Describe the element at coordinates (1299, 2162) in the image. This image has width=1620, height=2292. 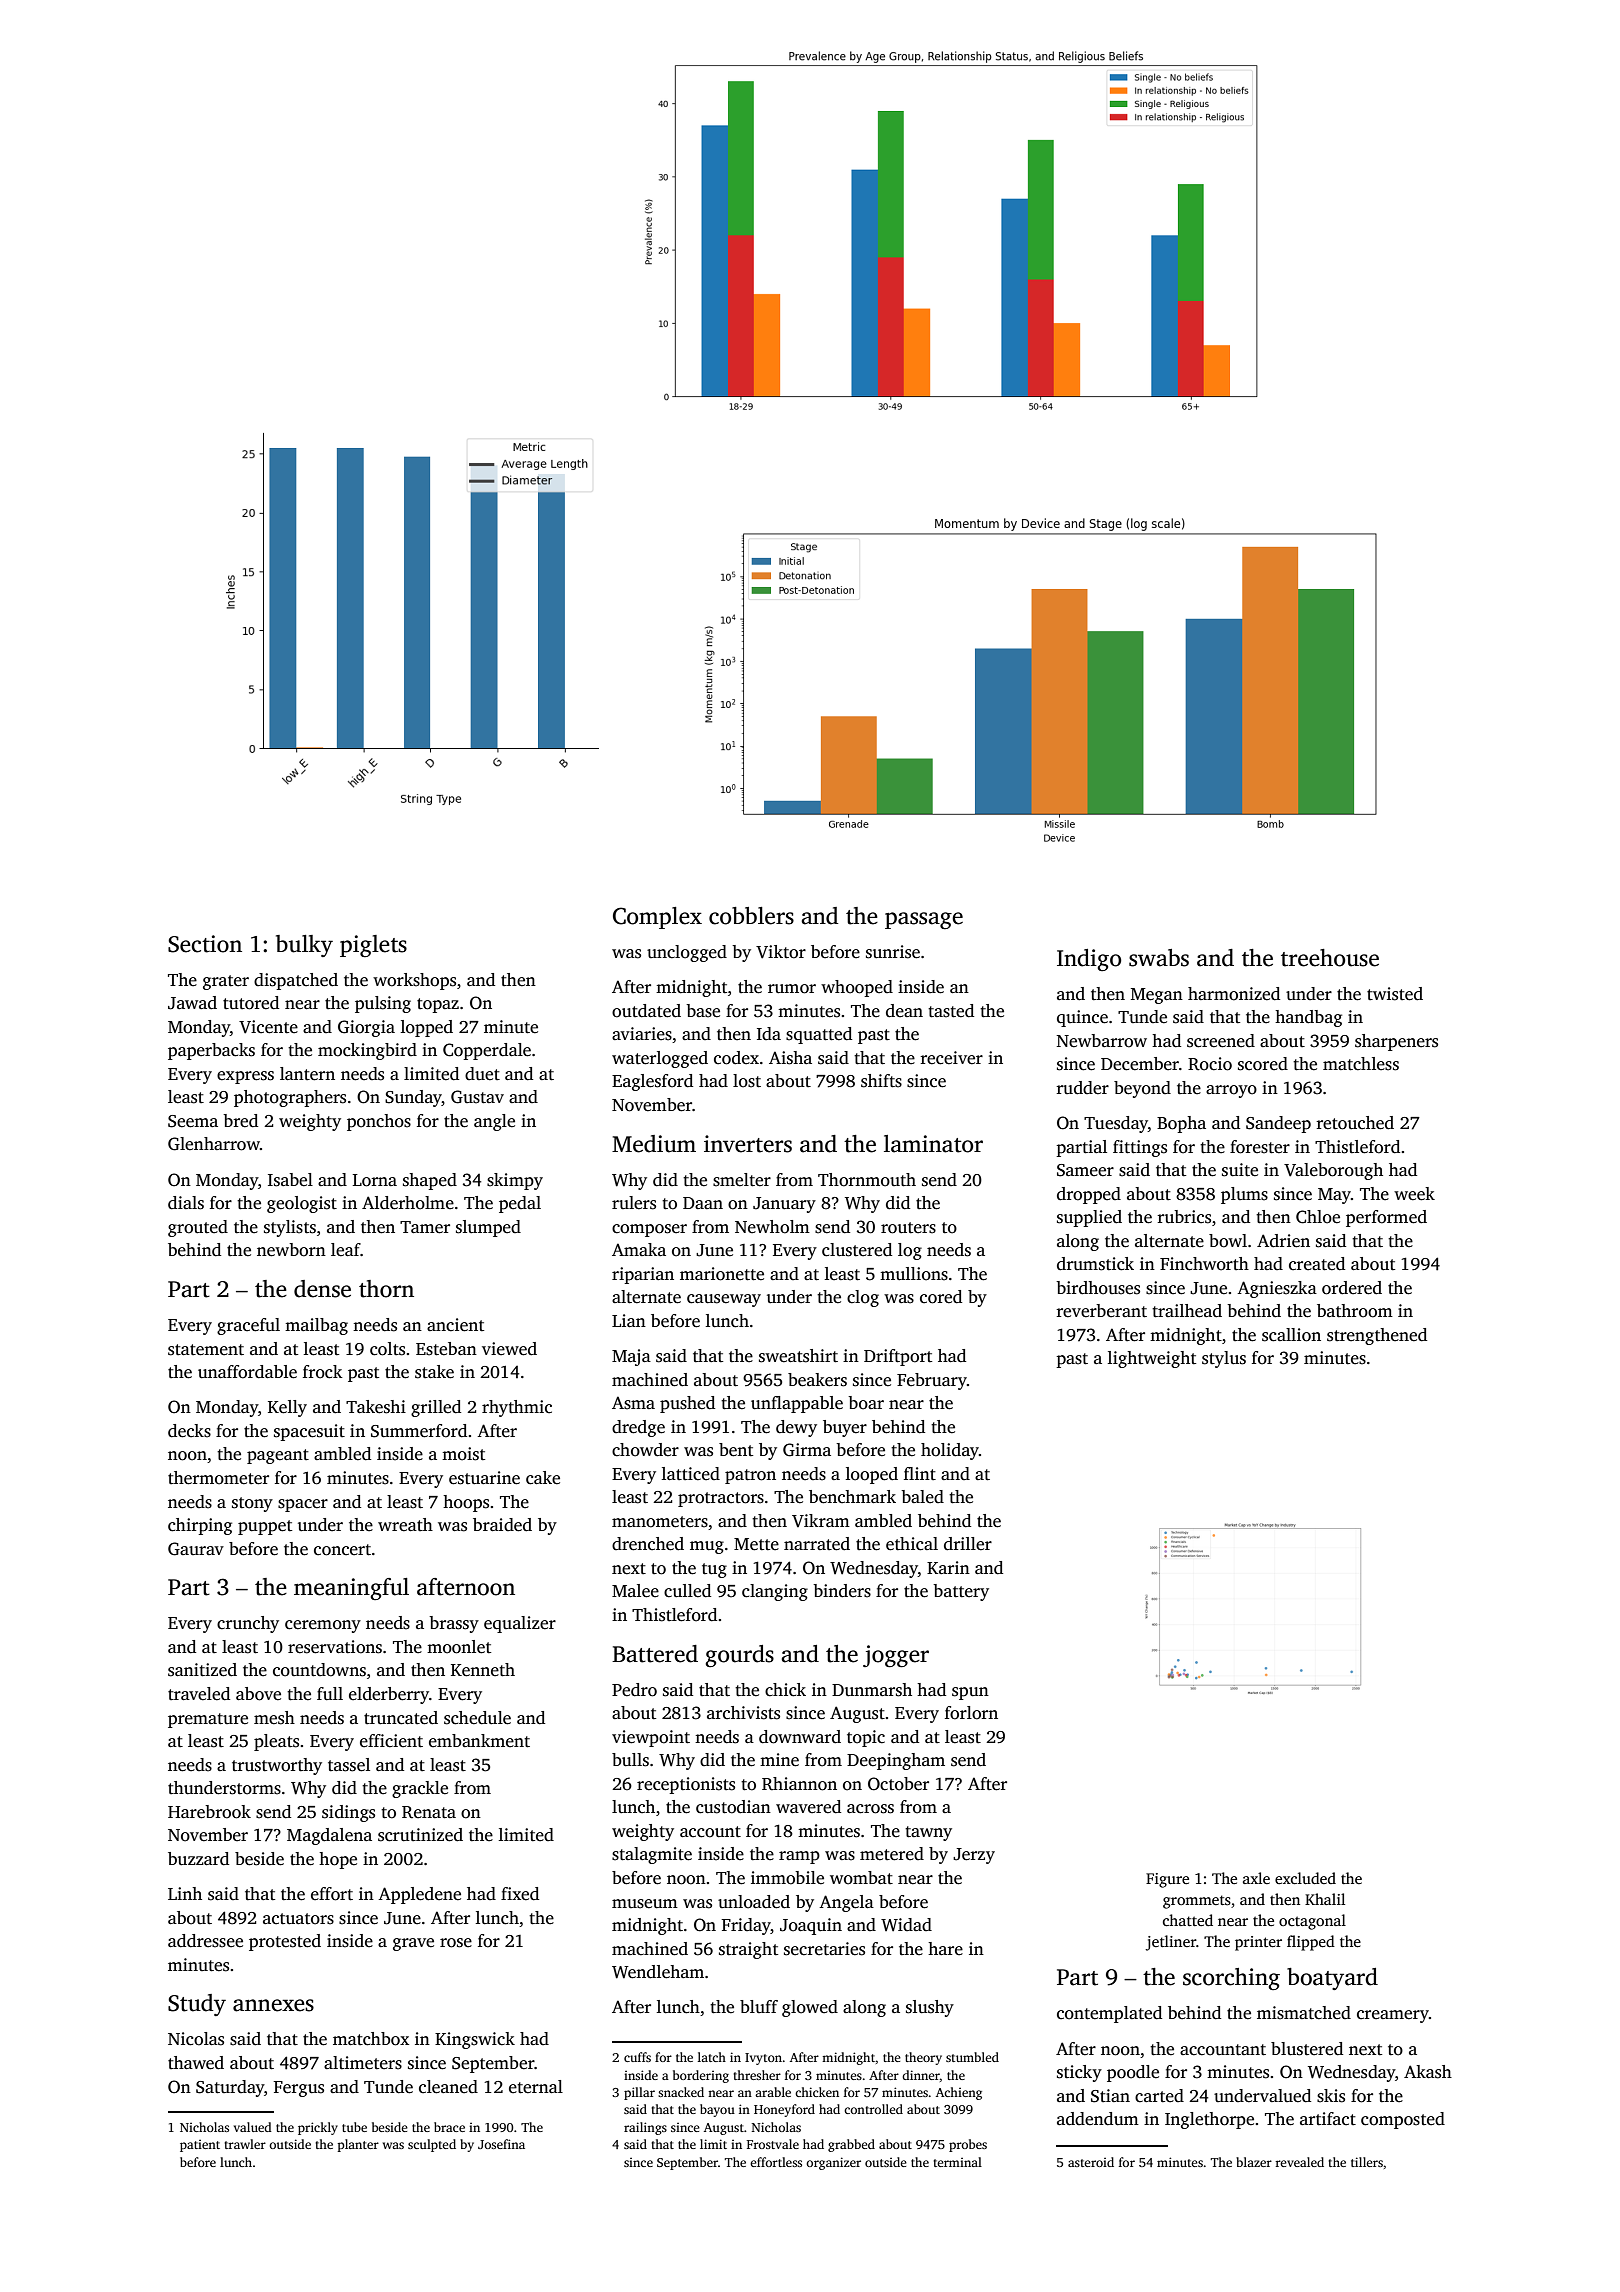
I see `revealed` at that location.
